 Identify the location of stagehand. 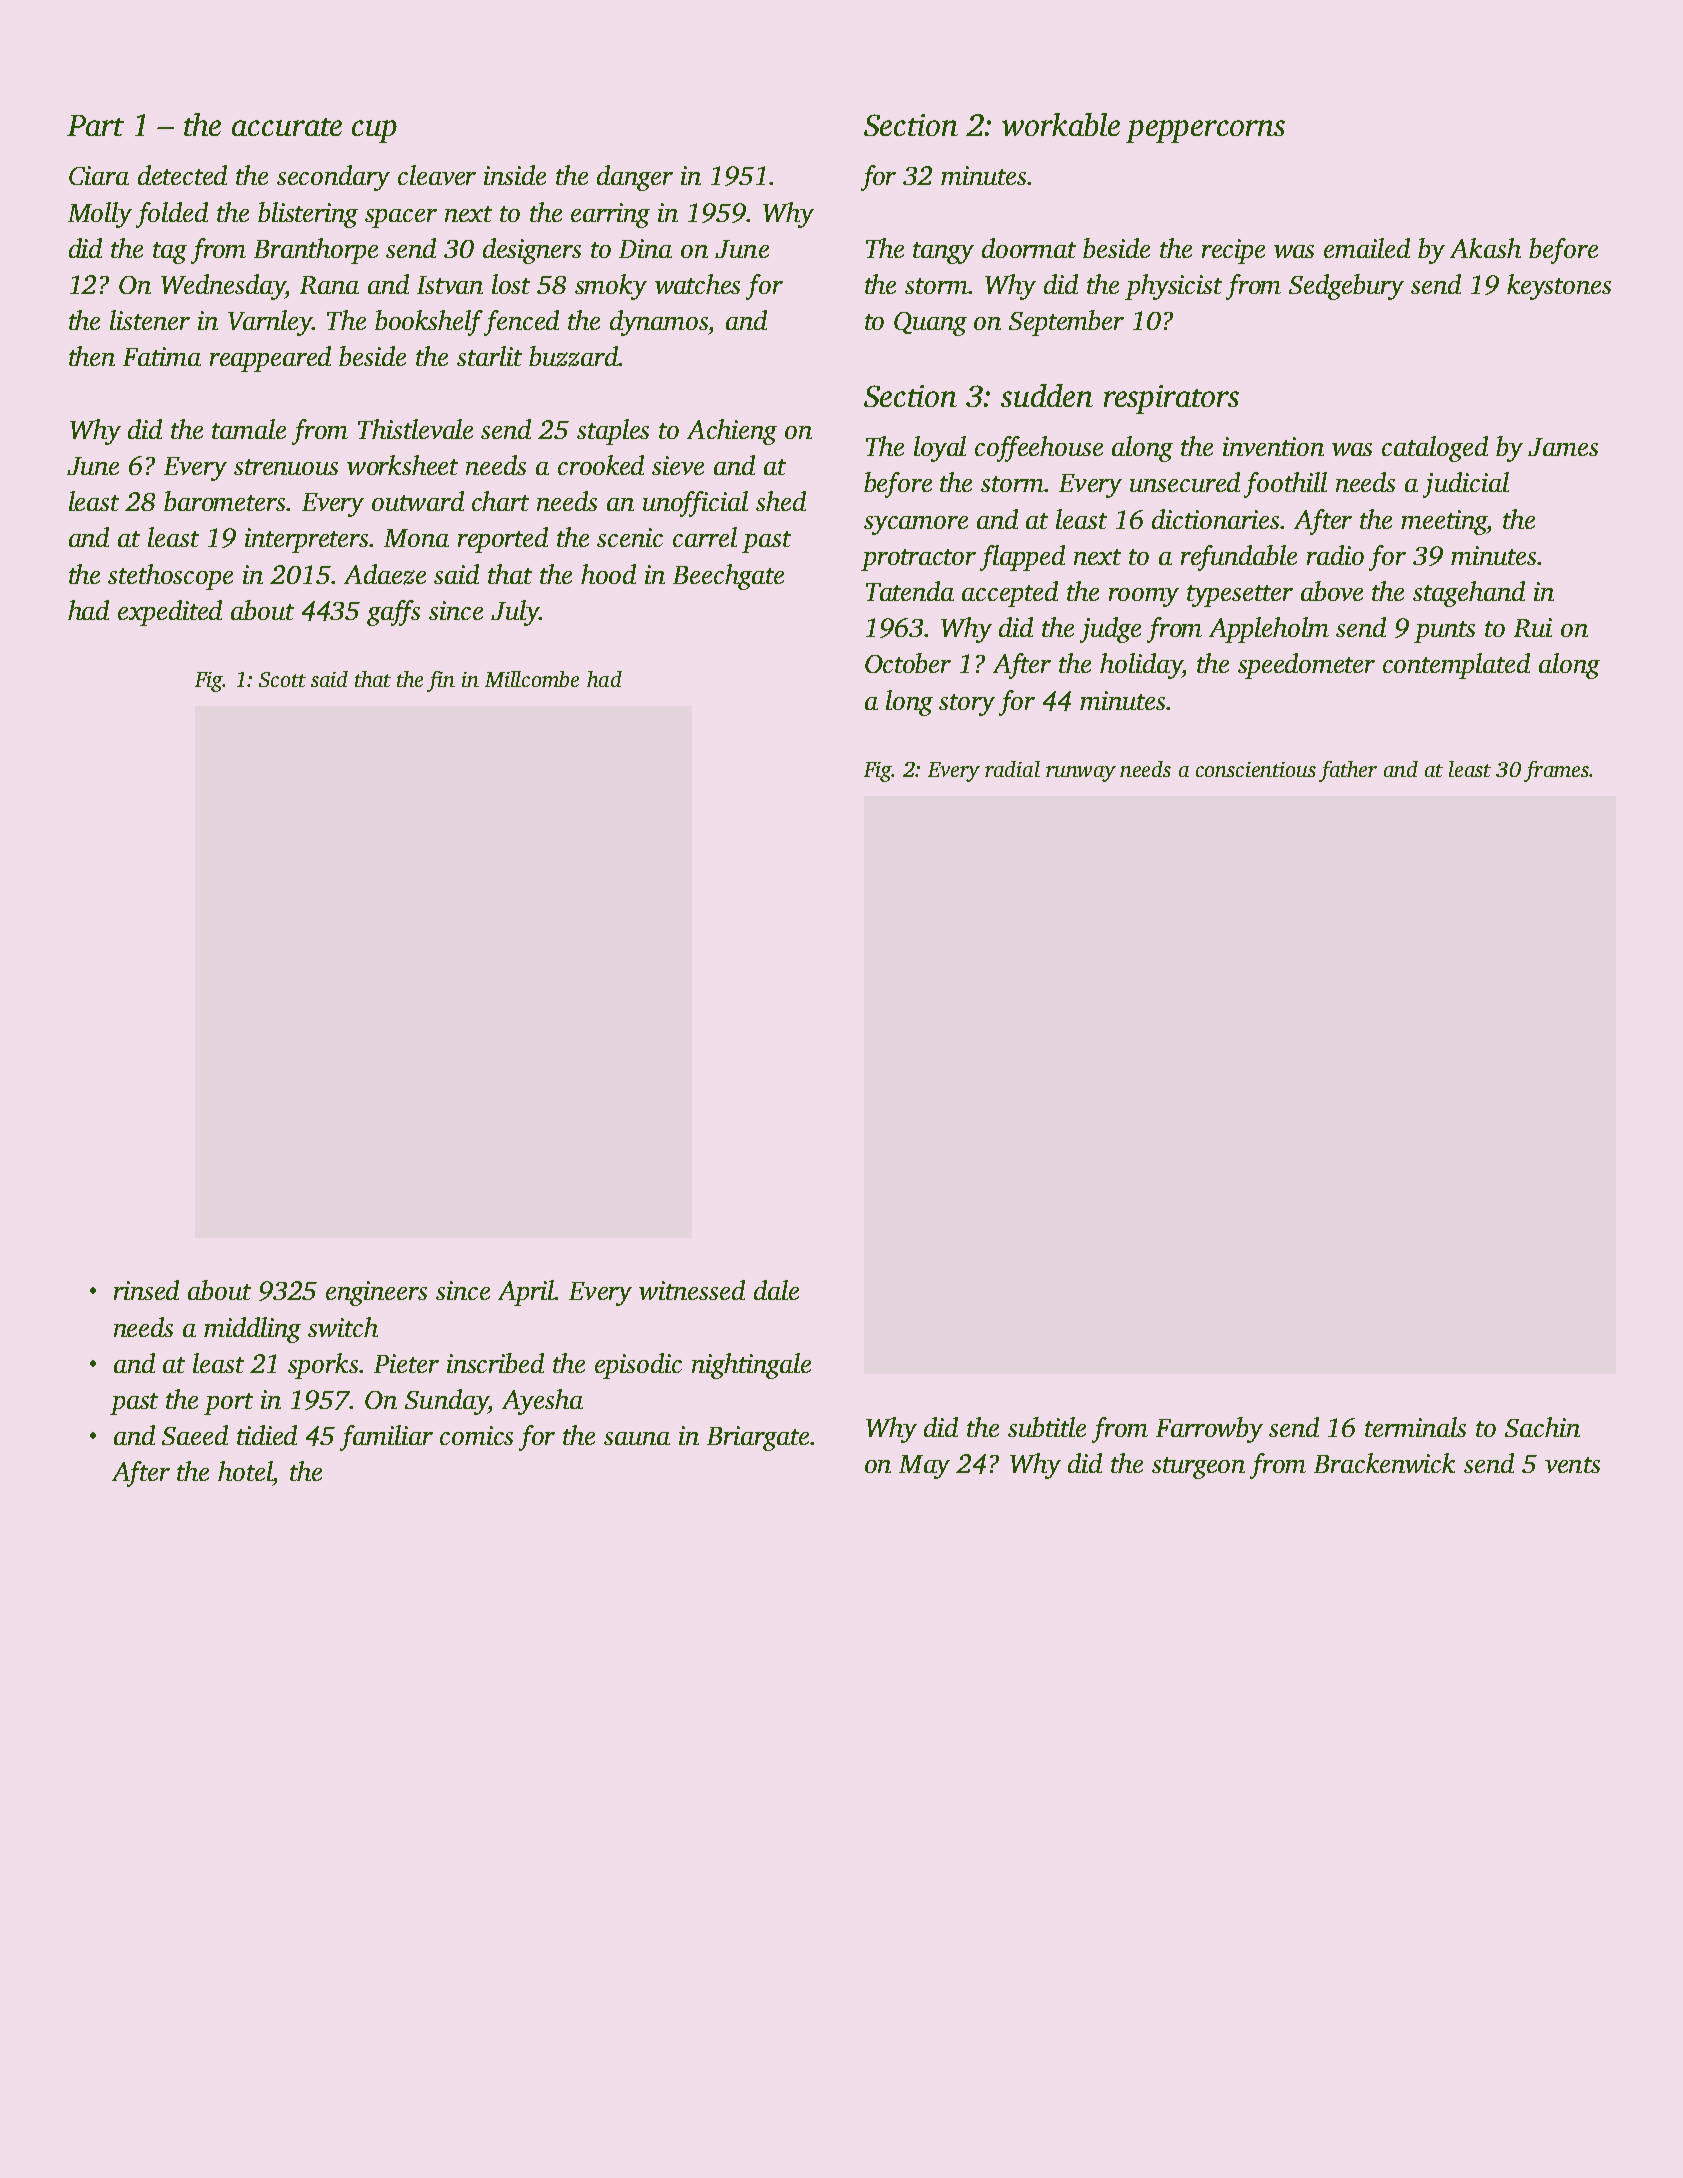
(1469, 594).
